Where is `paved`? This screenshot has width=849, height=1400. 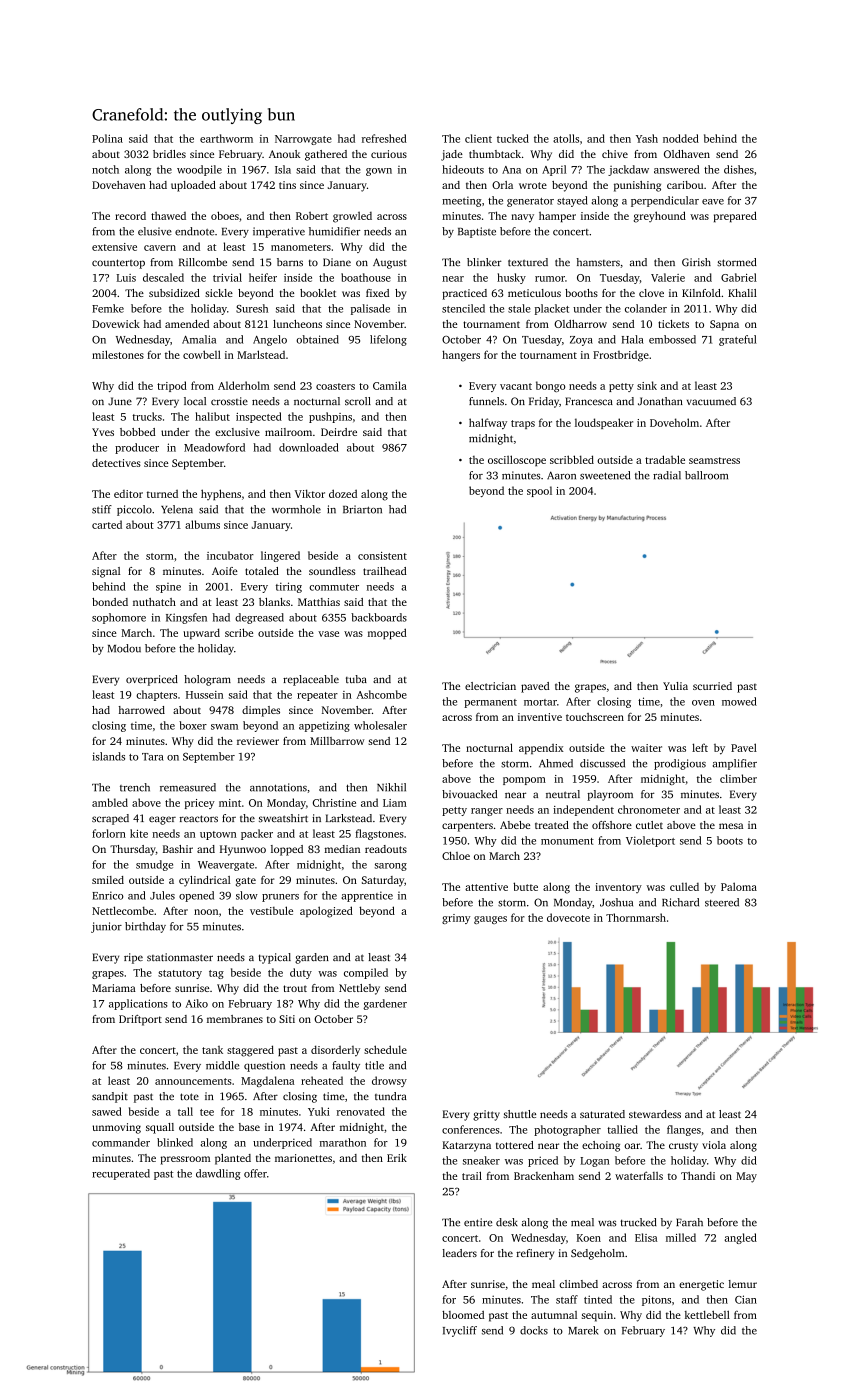
paved is located at coordinates (535, 687).
